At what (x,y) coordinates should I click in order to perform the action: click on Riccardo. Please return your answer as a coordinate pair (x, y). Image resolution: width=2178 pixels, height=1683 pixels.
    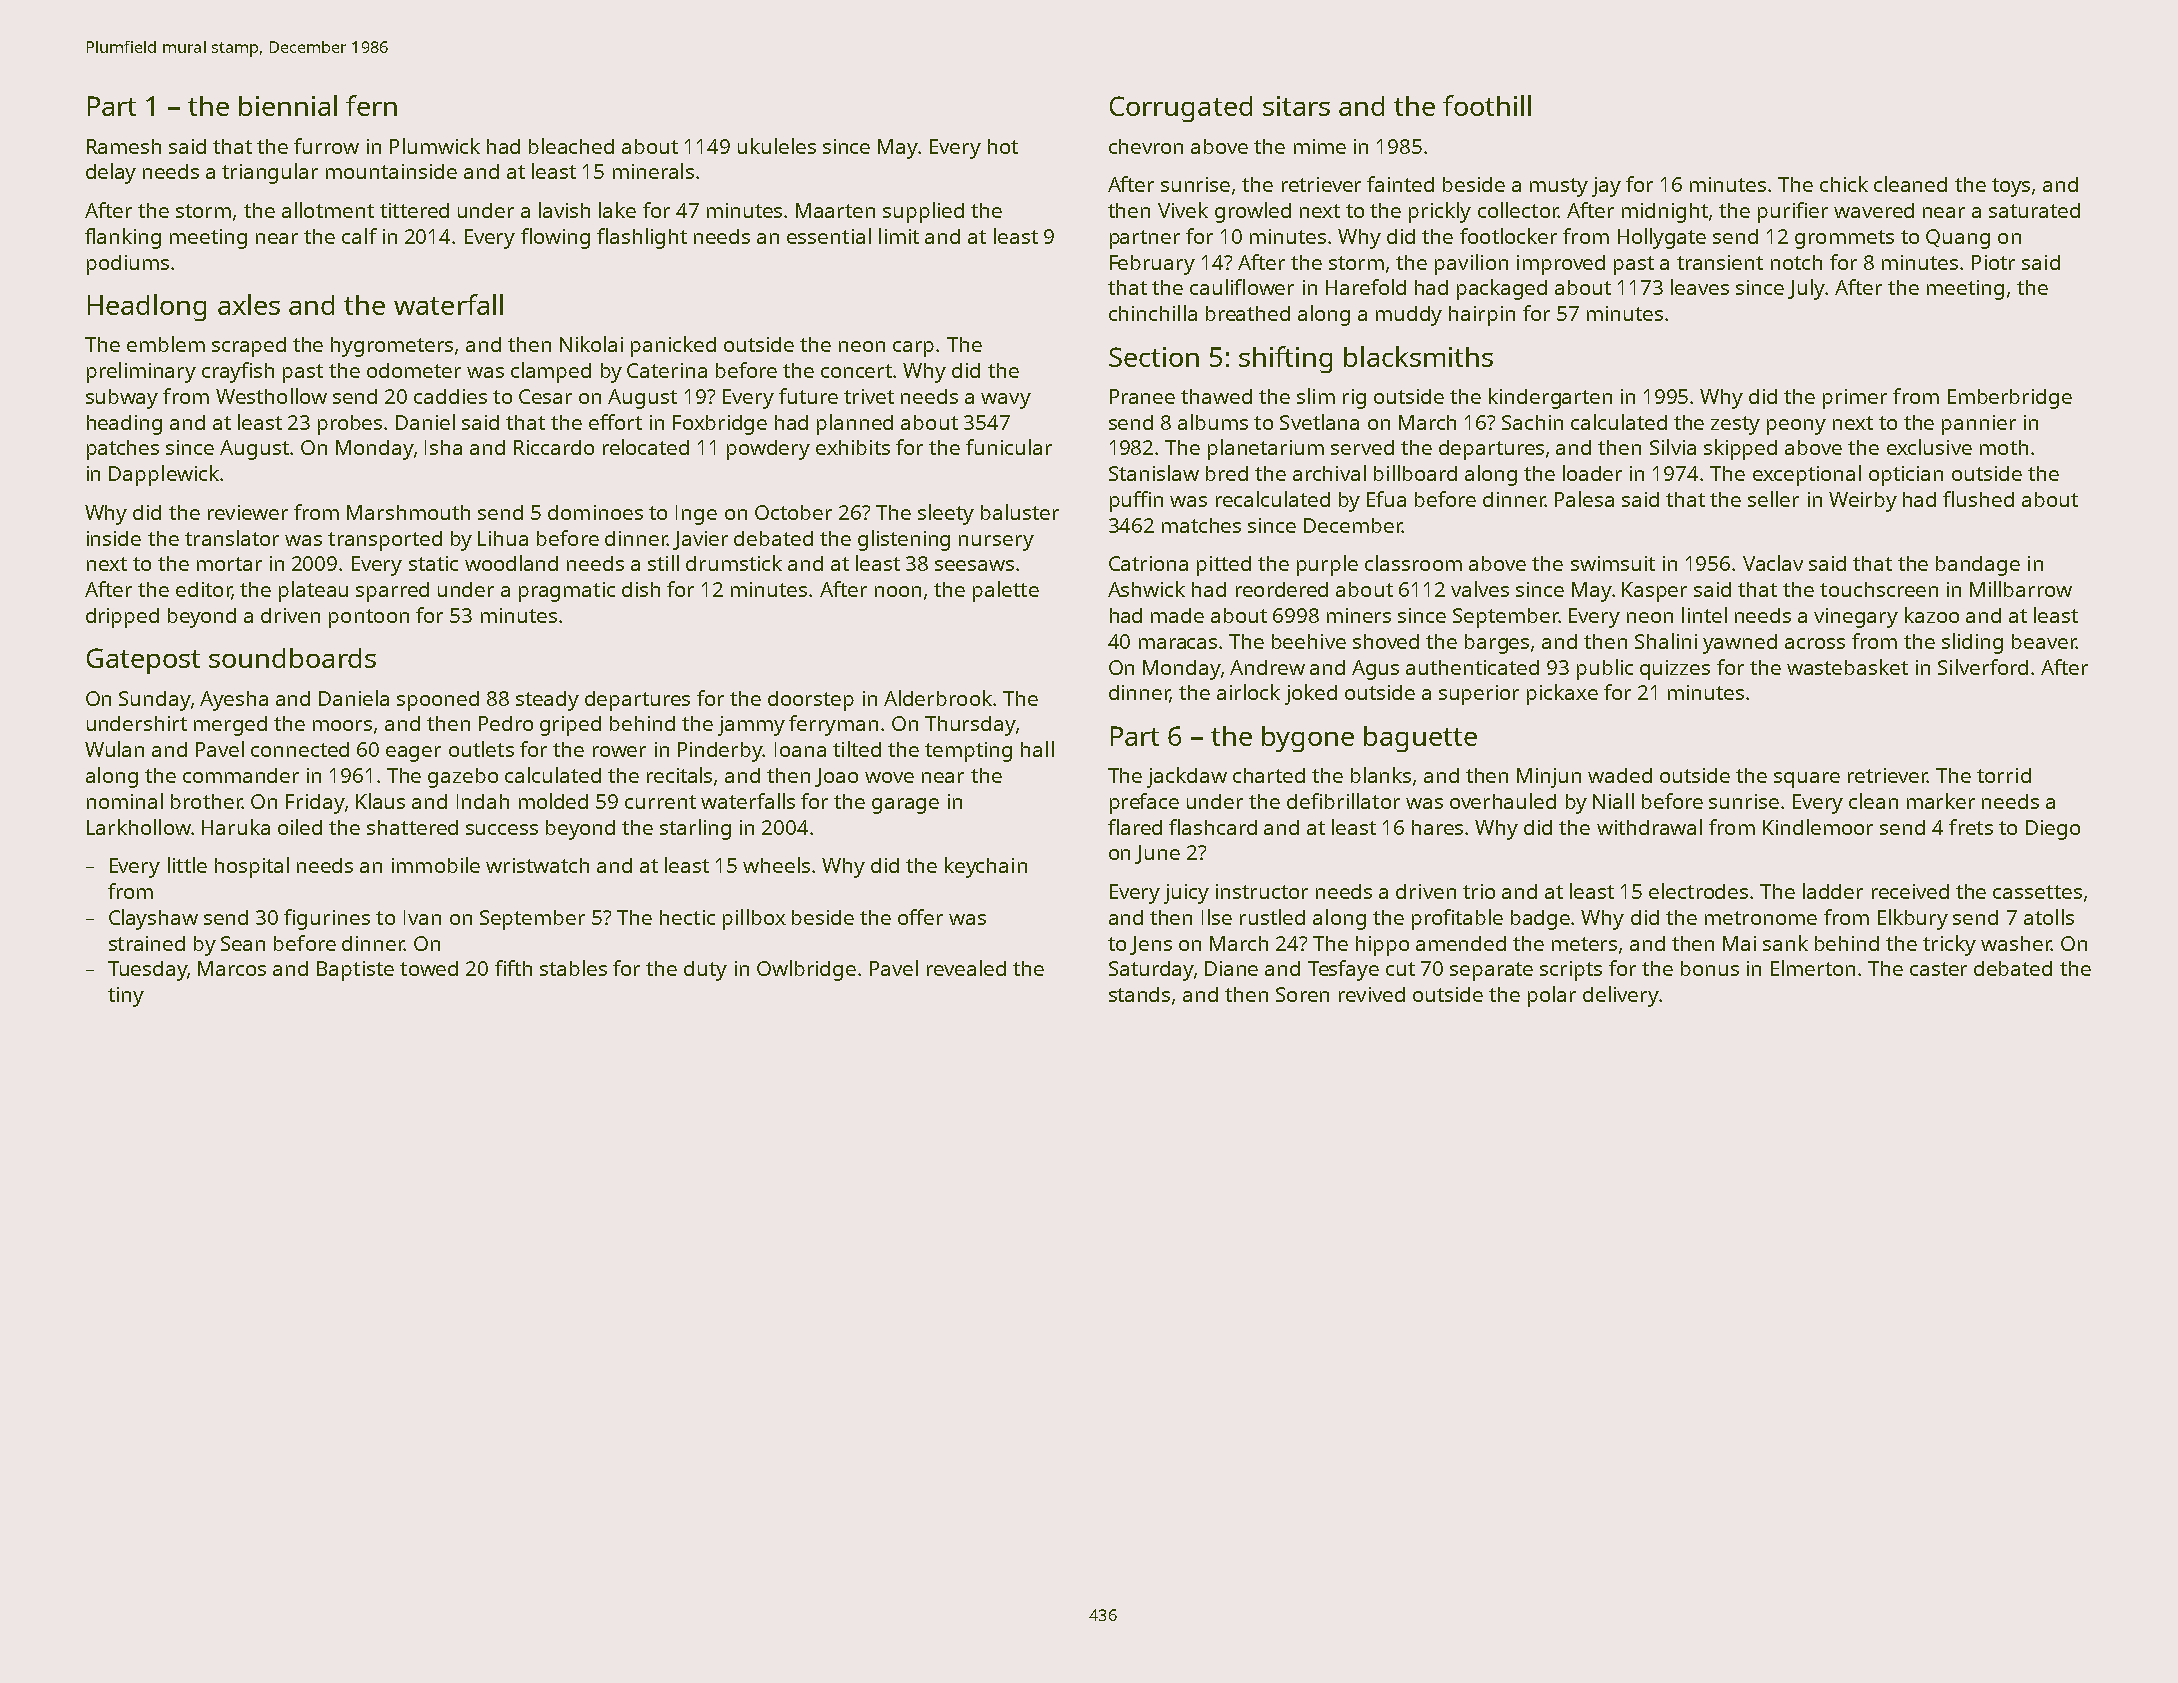
    Looking at the image, I should click on (554, 447).
